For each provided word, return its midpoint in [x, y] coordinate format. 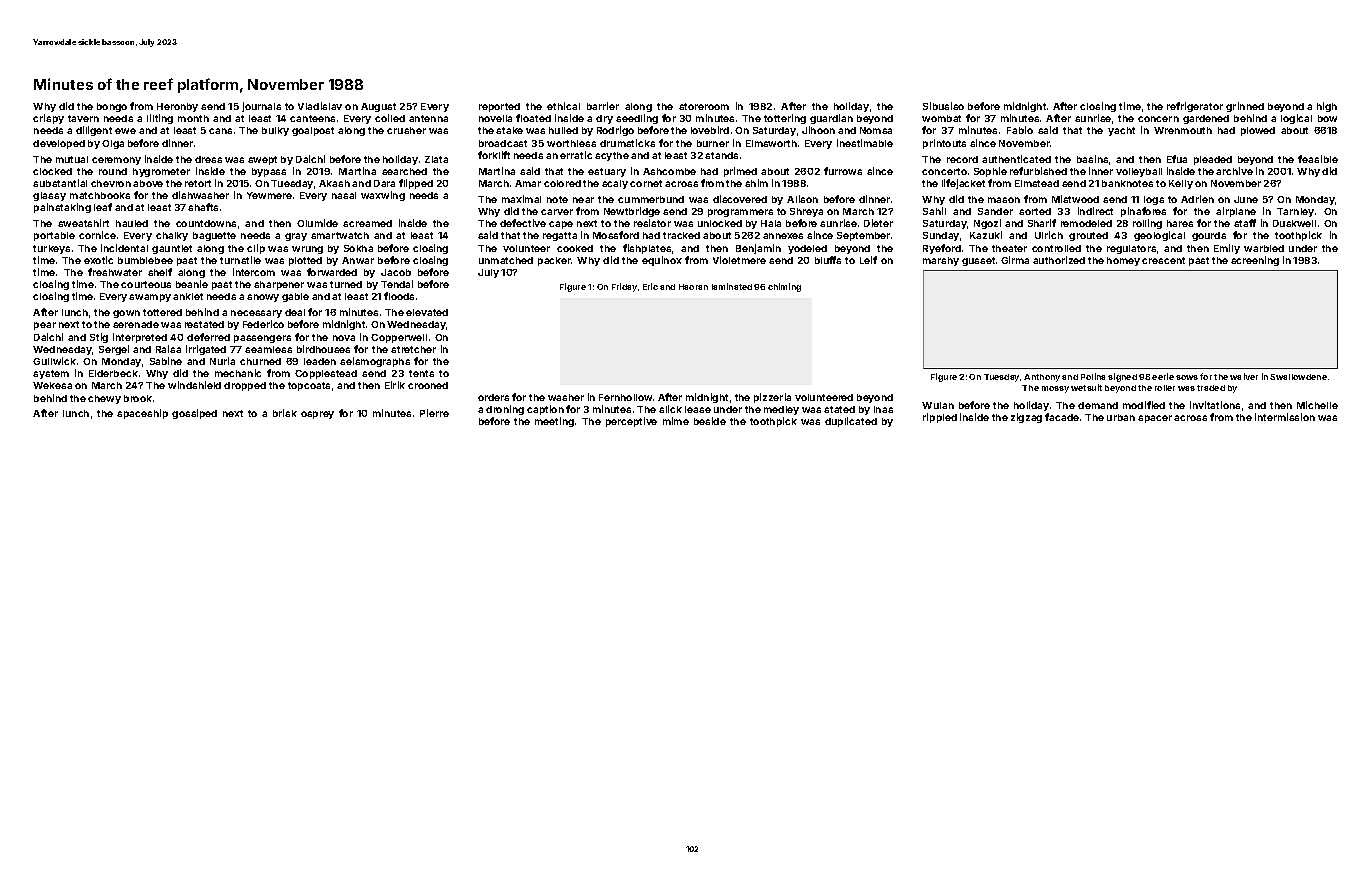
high [1327, 107]
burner [713, 143]
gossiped [194, 414]
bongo [112, 107]
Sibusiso [943, 106]
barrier [603, 106]
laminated [732, 286]
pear [45, 326]
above [148, 183]
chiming [784, 287]
